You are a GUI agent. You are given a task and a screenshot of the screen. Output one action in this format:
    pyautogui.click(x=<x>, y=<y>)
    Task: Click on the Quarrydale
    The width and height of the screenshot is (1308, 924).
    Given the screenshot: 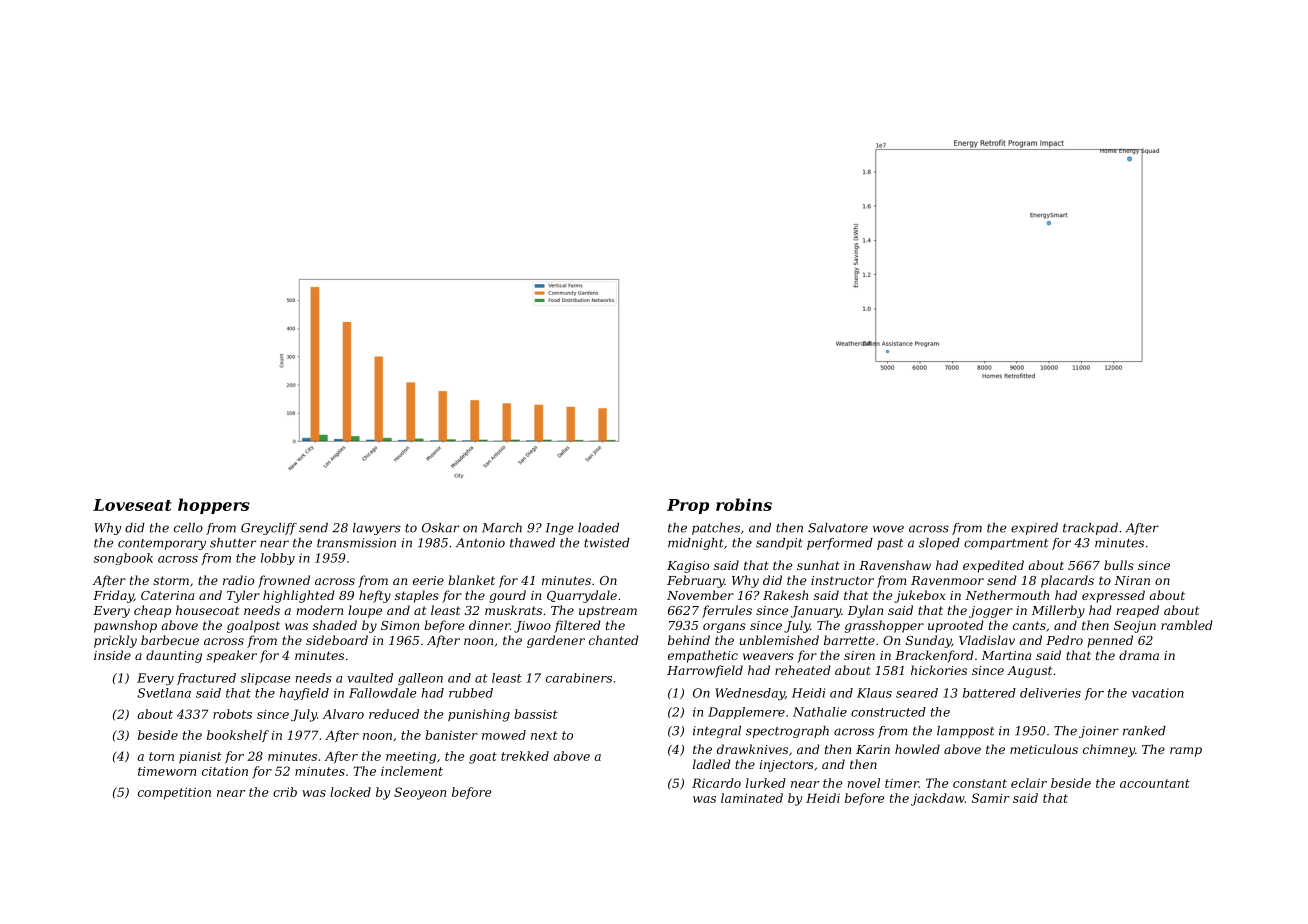 What is the action you would take?
    pyautogui.click(x=582, y=596)
